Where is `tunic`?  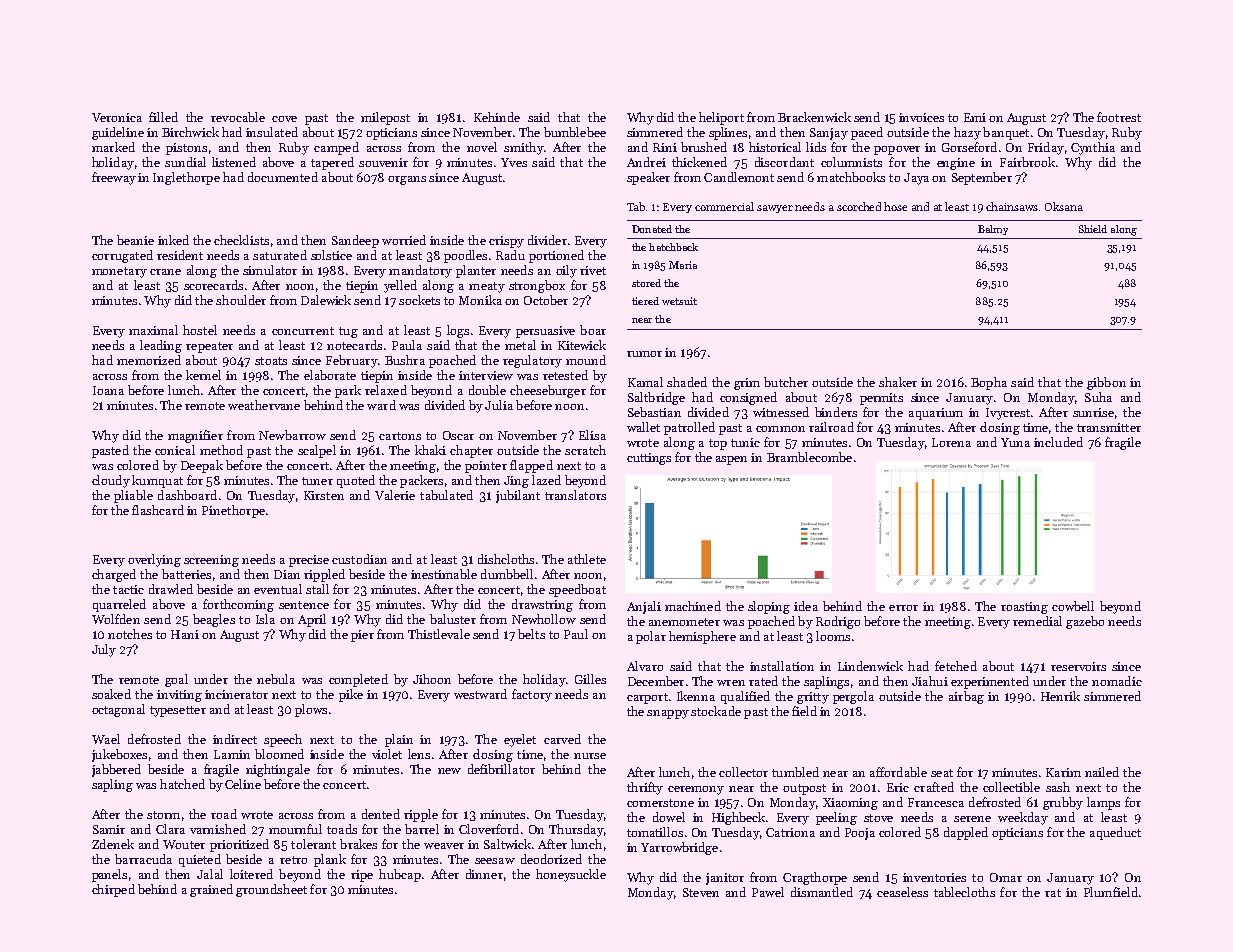
tunic is located at coordinates (745, 442).
